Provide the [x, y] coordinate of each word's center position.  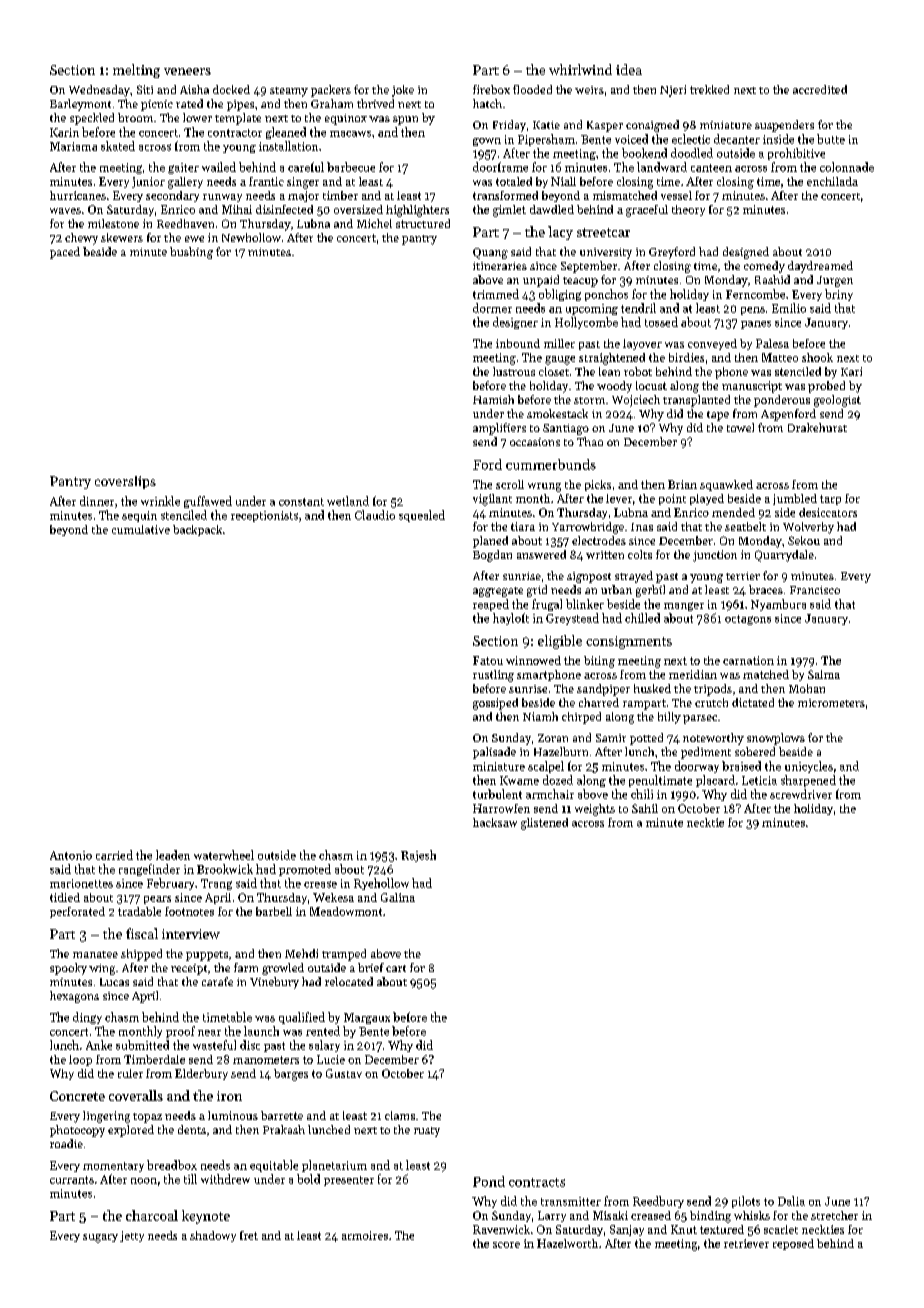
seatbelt [745, 526]
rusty [427, 1132]
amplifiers [499, 429]
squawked [726, 485]
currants [72, 1180]
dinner [97, 501]
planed [490, 542]
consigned [652, 126]
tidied [65, 897]
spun [405, 120]
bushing [191, 253]
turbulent [497, 794]
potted [646, 739]
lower [197, 117]
